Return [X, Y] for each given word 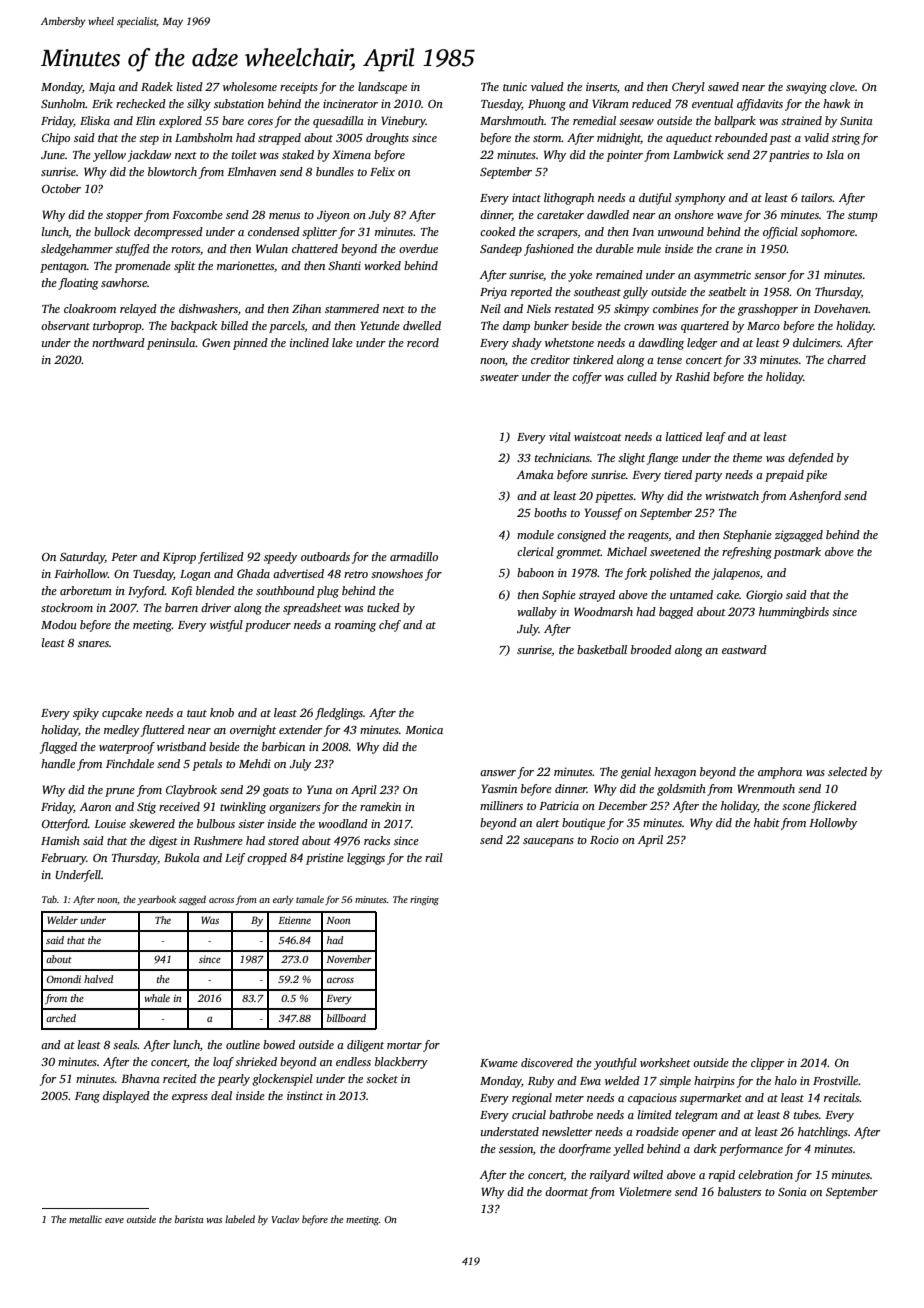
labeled [240, 1219]
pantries [789, 156]
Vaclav [285, 1219]
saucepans [548, 842]
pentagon [63, 268]
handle [58, 763]
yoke [580, 276]
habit [767, 822]
